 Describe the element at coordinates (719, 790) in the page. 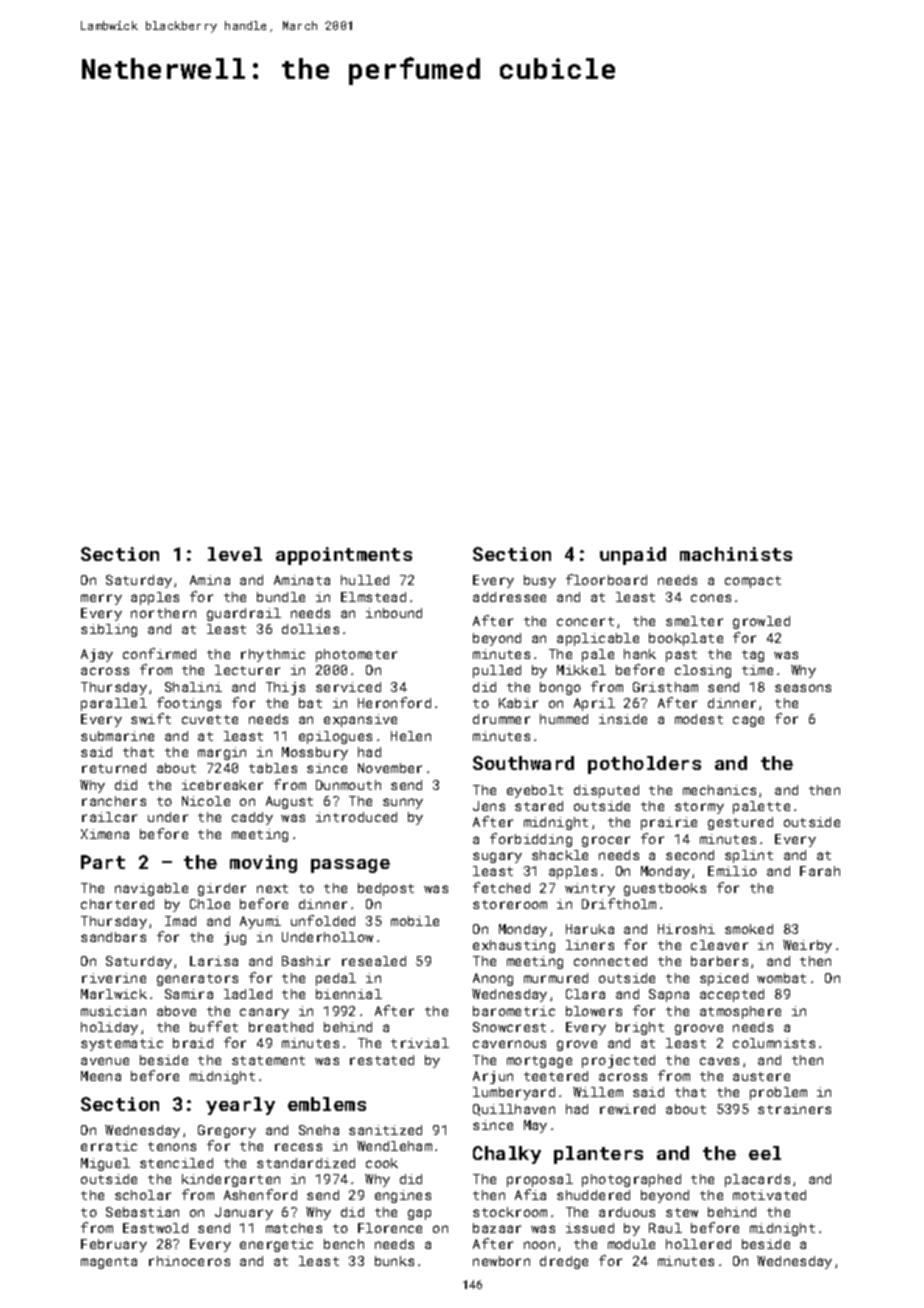

I see `mechanics` at that location.
